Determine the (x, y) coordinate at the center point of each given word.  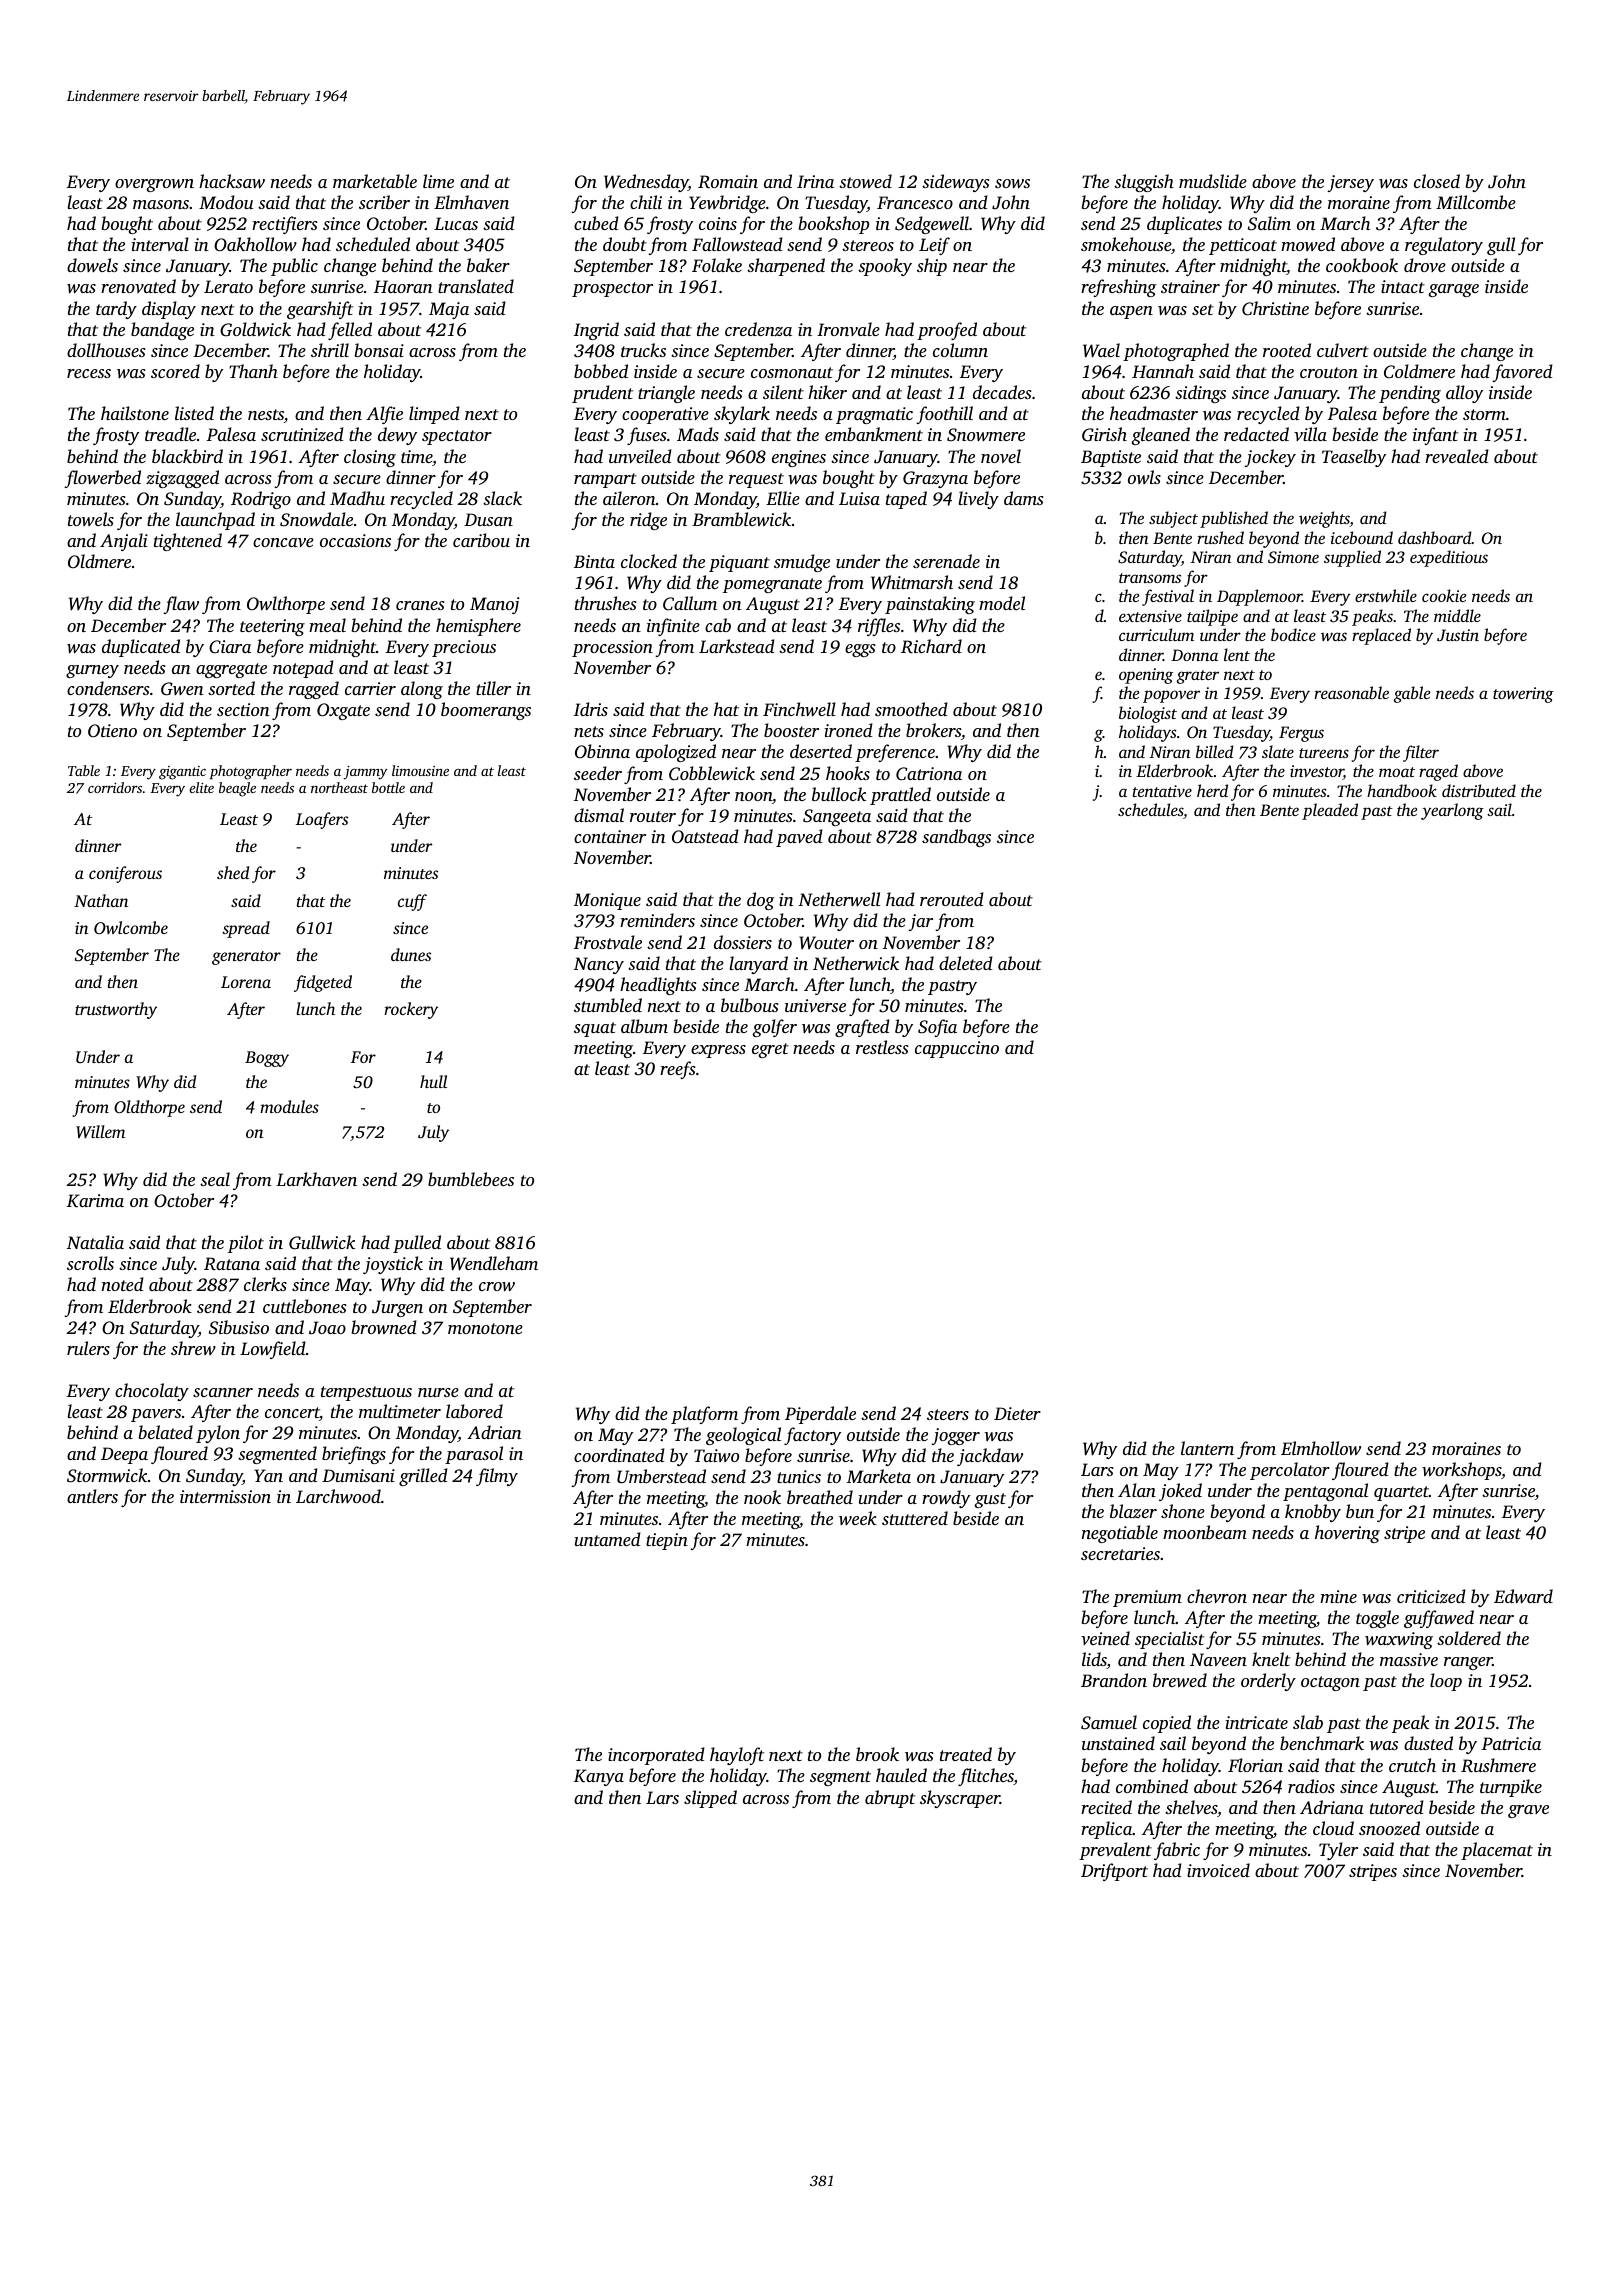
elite (201, 787)
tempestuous (366, 1393)
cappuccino (957, 1049)
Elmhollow (1321, 1448)
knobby (1313, 1513)
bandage (162, 331)
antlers (92, 1496)
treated (966, 1754)
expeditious (1449, 558)
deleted (966, 963)
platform (704, 1415)
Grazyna (935, 479)
